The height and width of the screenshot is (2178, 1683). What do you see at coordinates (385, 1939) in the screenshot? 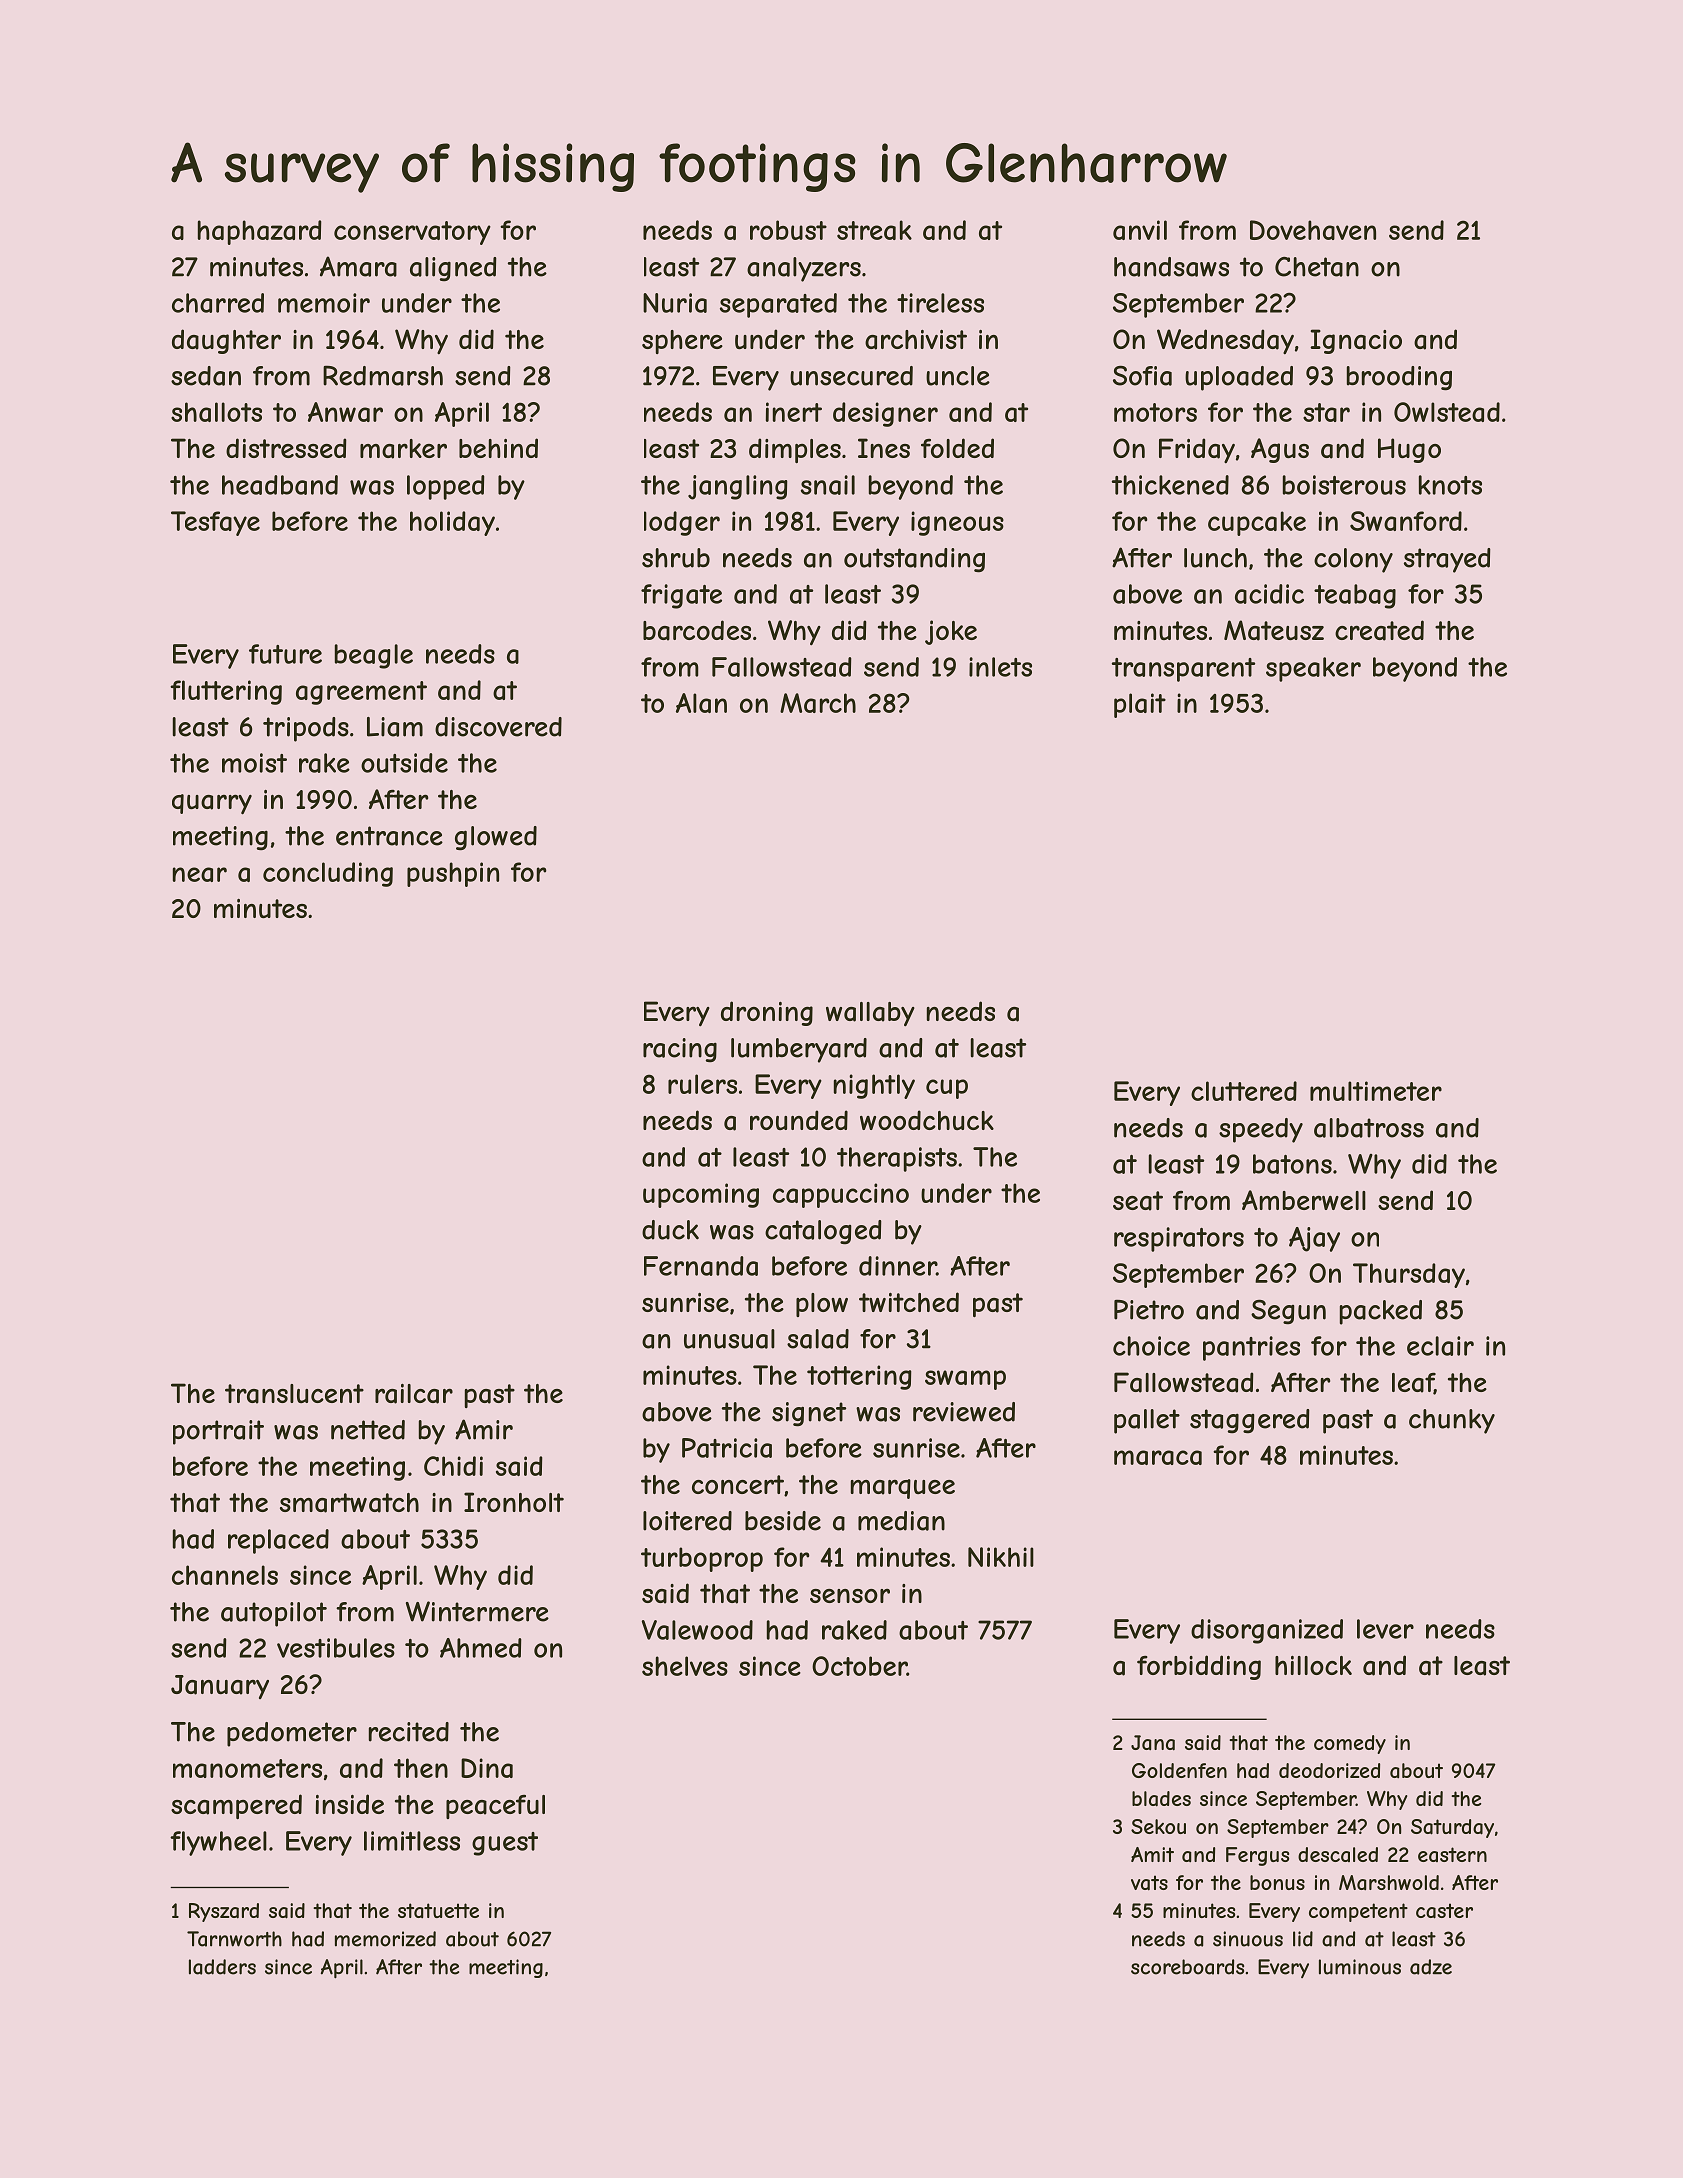
I see `memorized` at bounding box center [385, 1939].
